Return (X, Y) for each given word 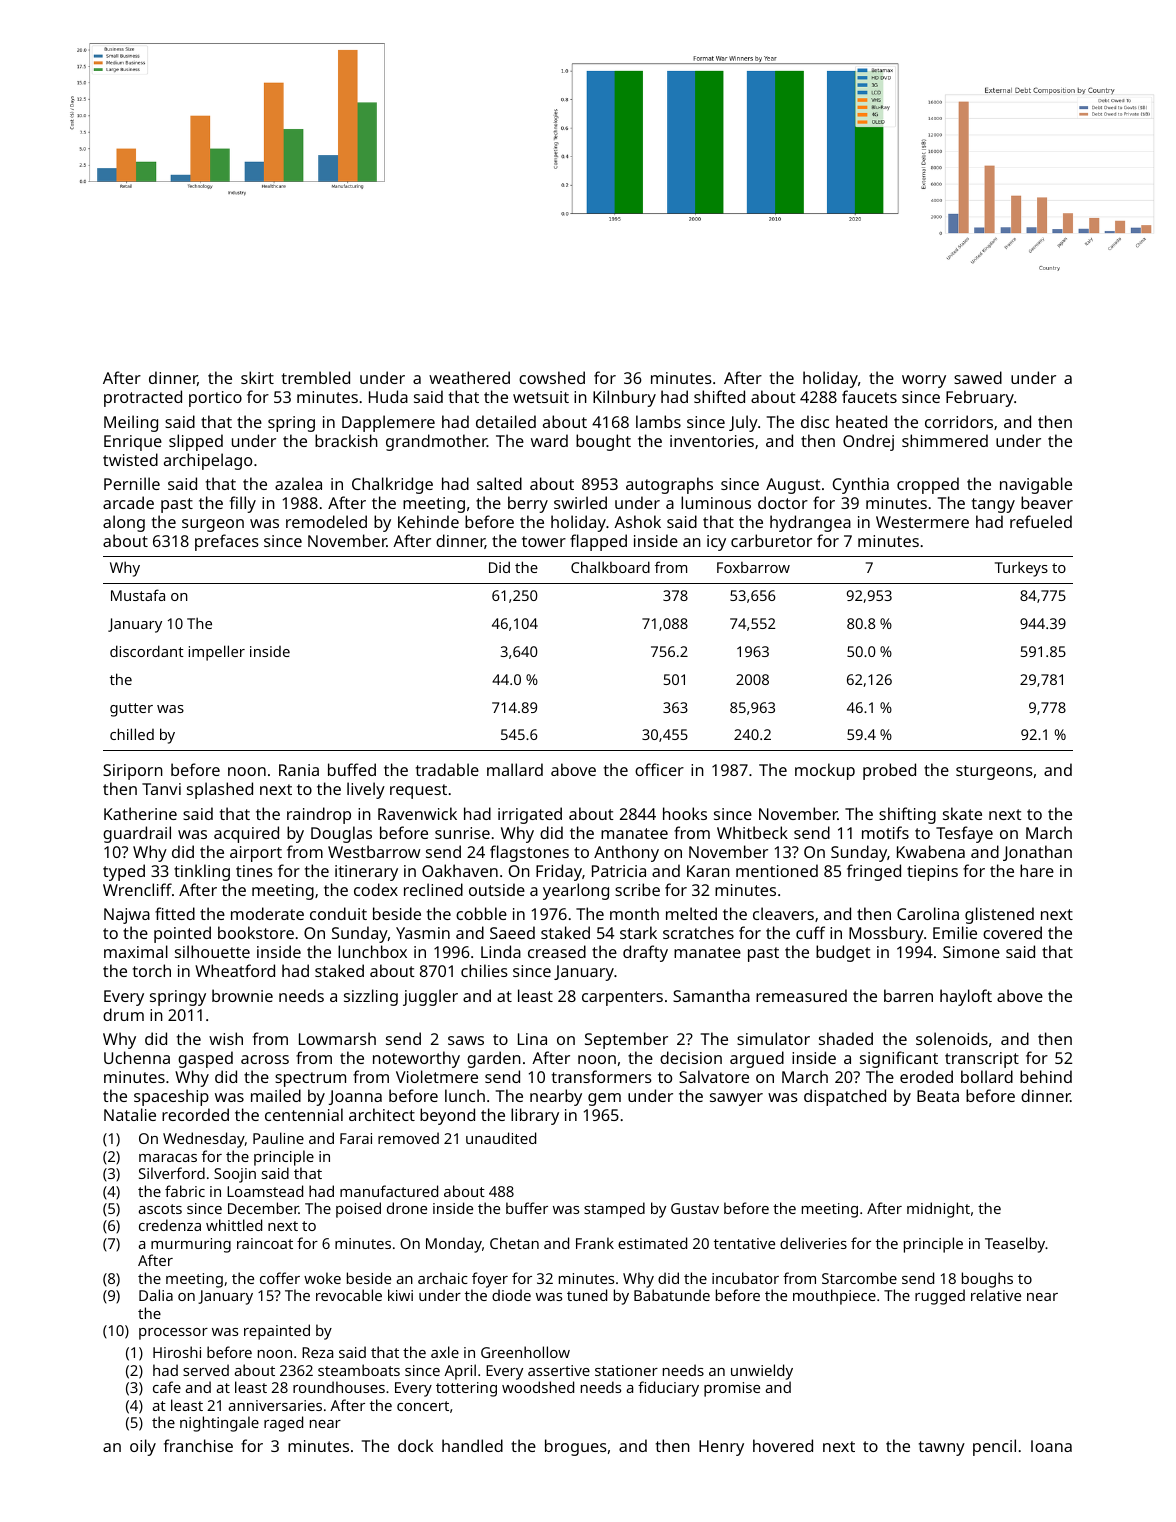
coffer (280, 1278)
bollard (987, 1076)
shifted (719, 396)
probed (889, 771)
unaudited (501, 1138)
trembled (316, 377)
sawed (978, 377)
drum (123, 1014)
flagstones (529, 853)
